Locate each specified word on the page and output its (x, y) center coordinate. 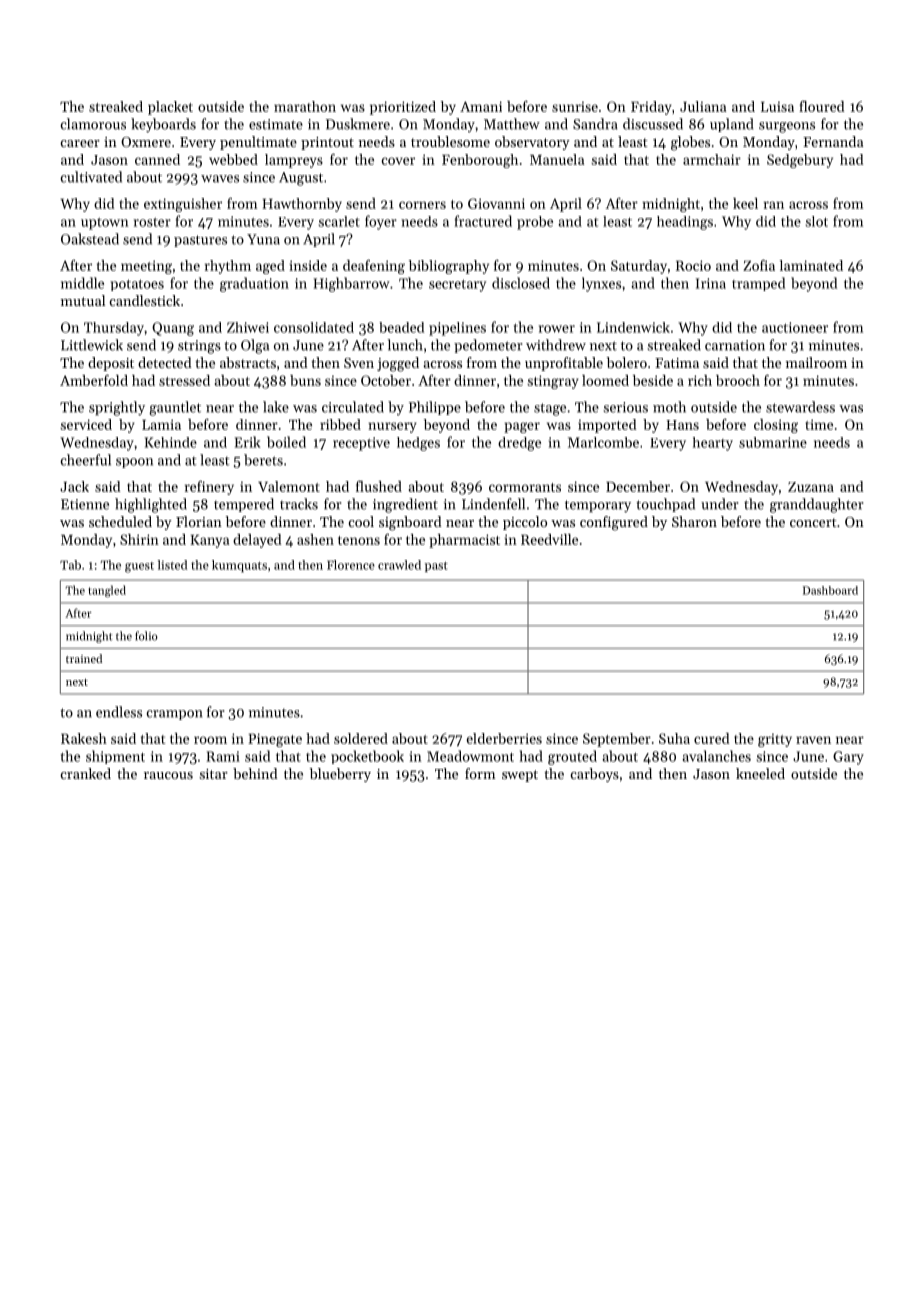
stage (550, 409)
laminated (811, 265)
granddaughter (817, 505)
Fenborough (480, 161)
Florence (351, 565)
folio (146, 636)
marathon (305, 106)
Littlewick (92, 345)
